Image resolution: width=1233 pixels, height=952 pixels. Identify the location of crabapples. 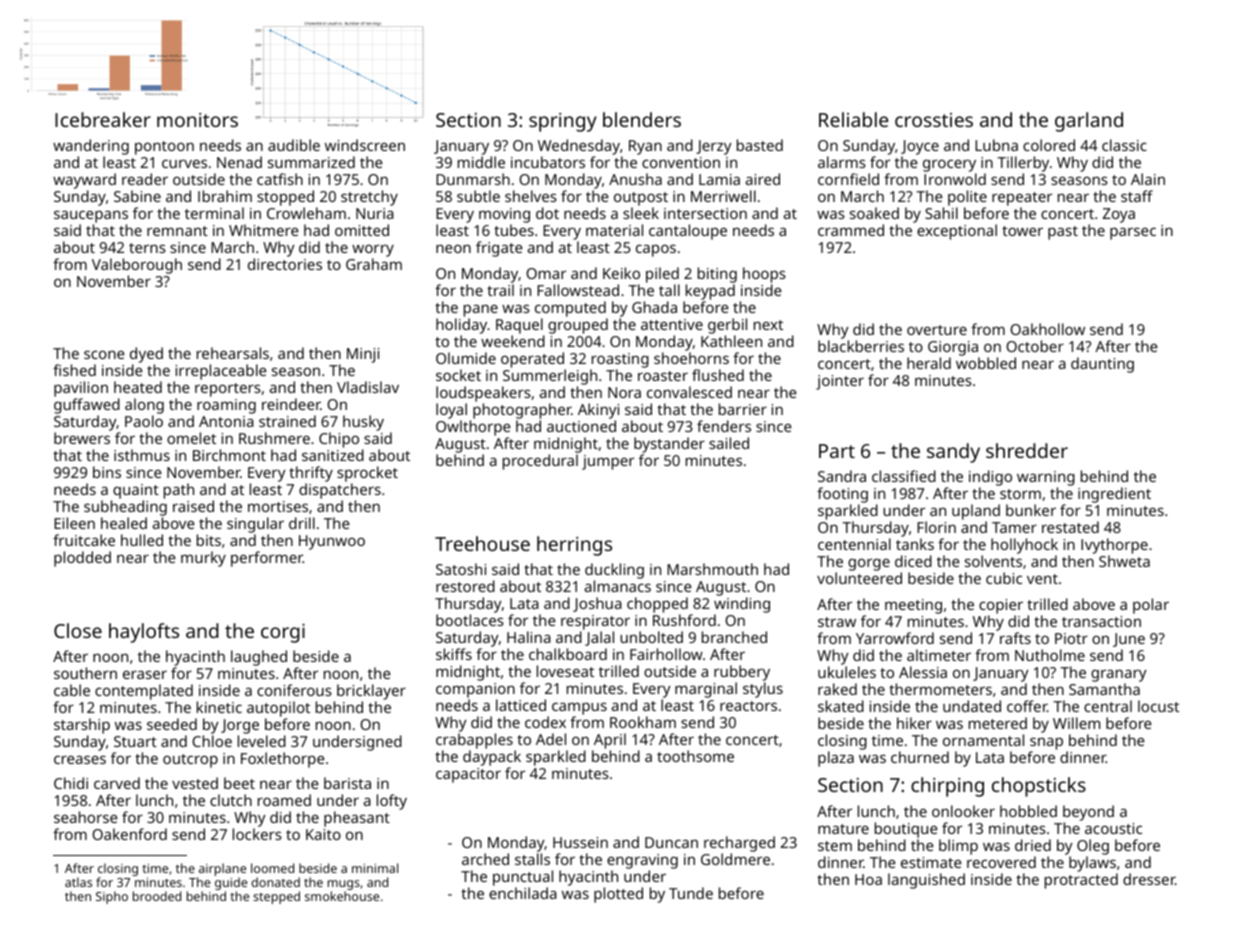
(474, 741).
